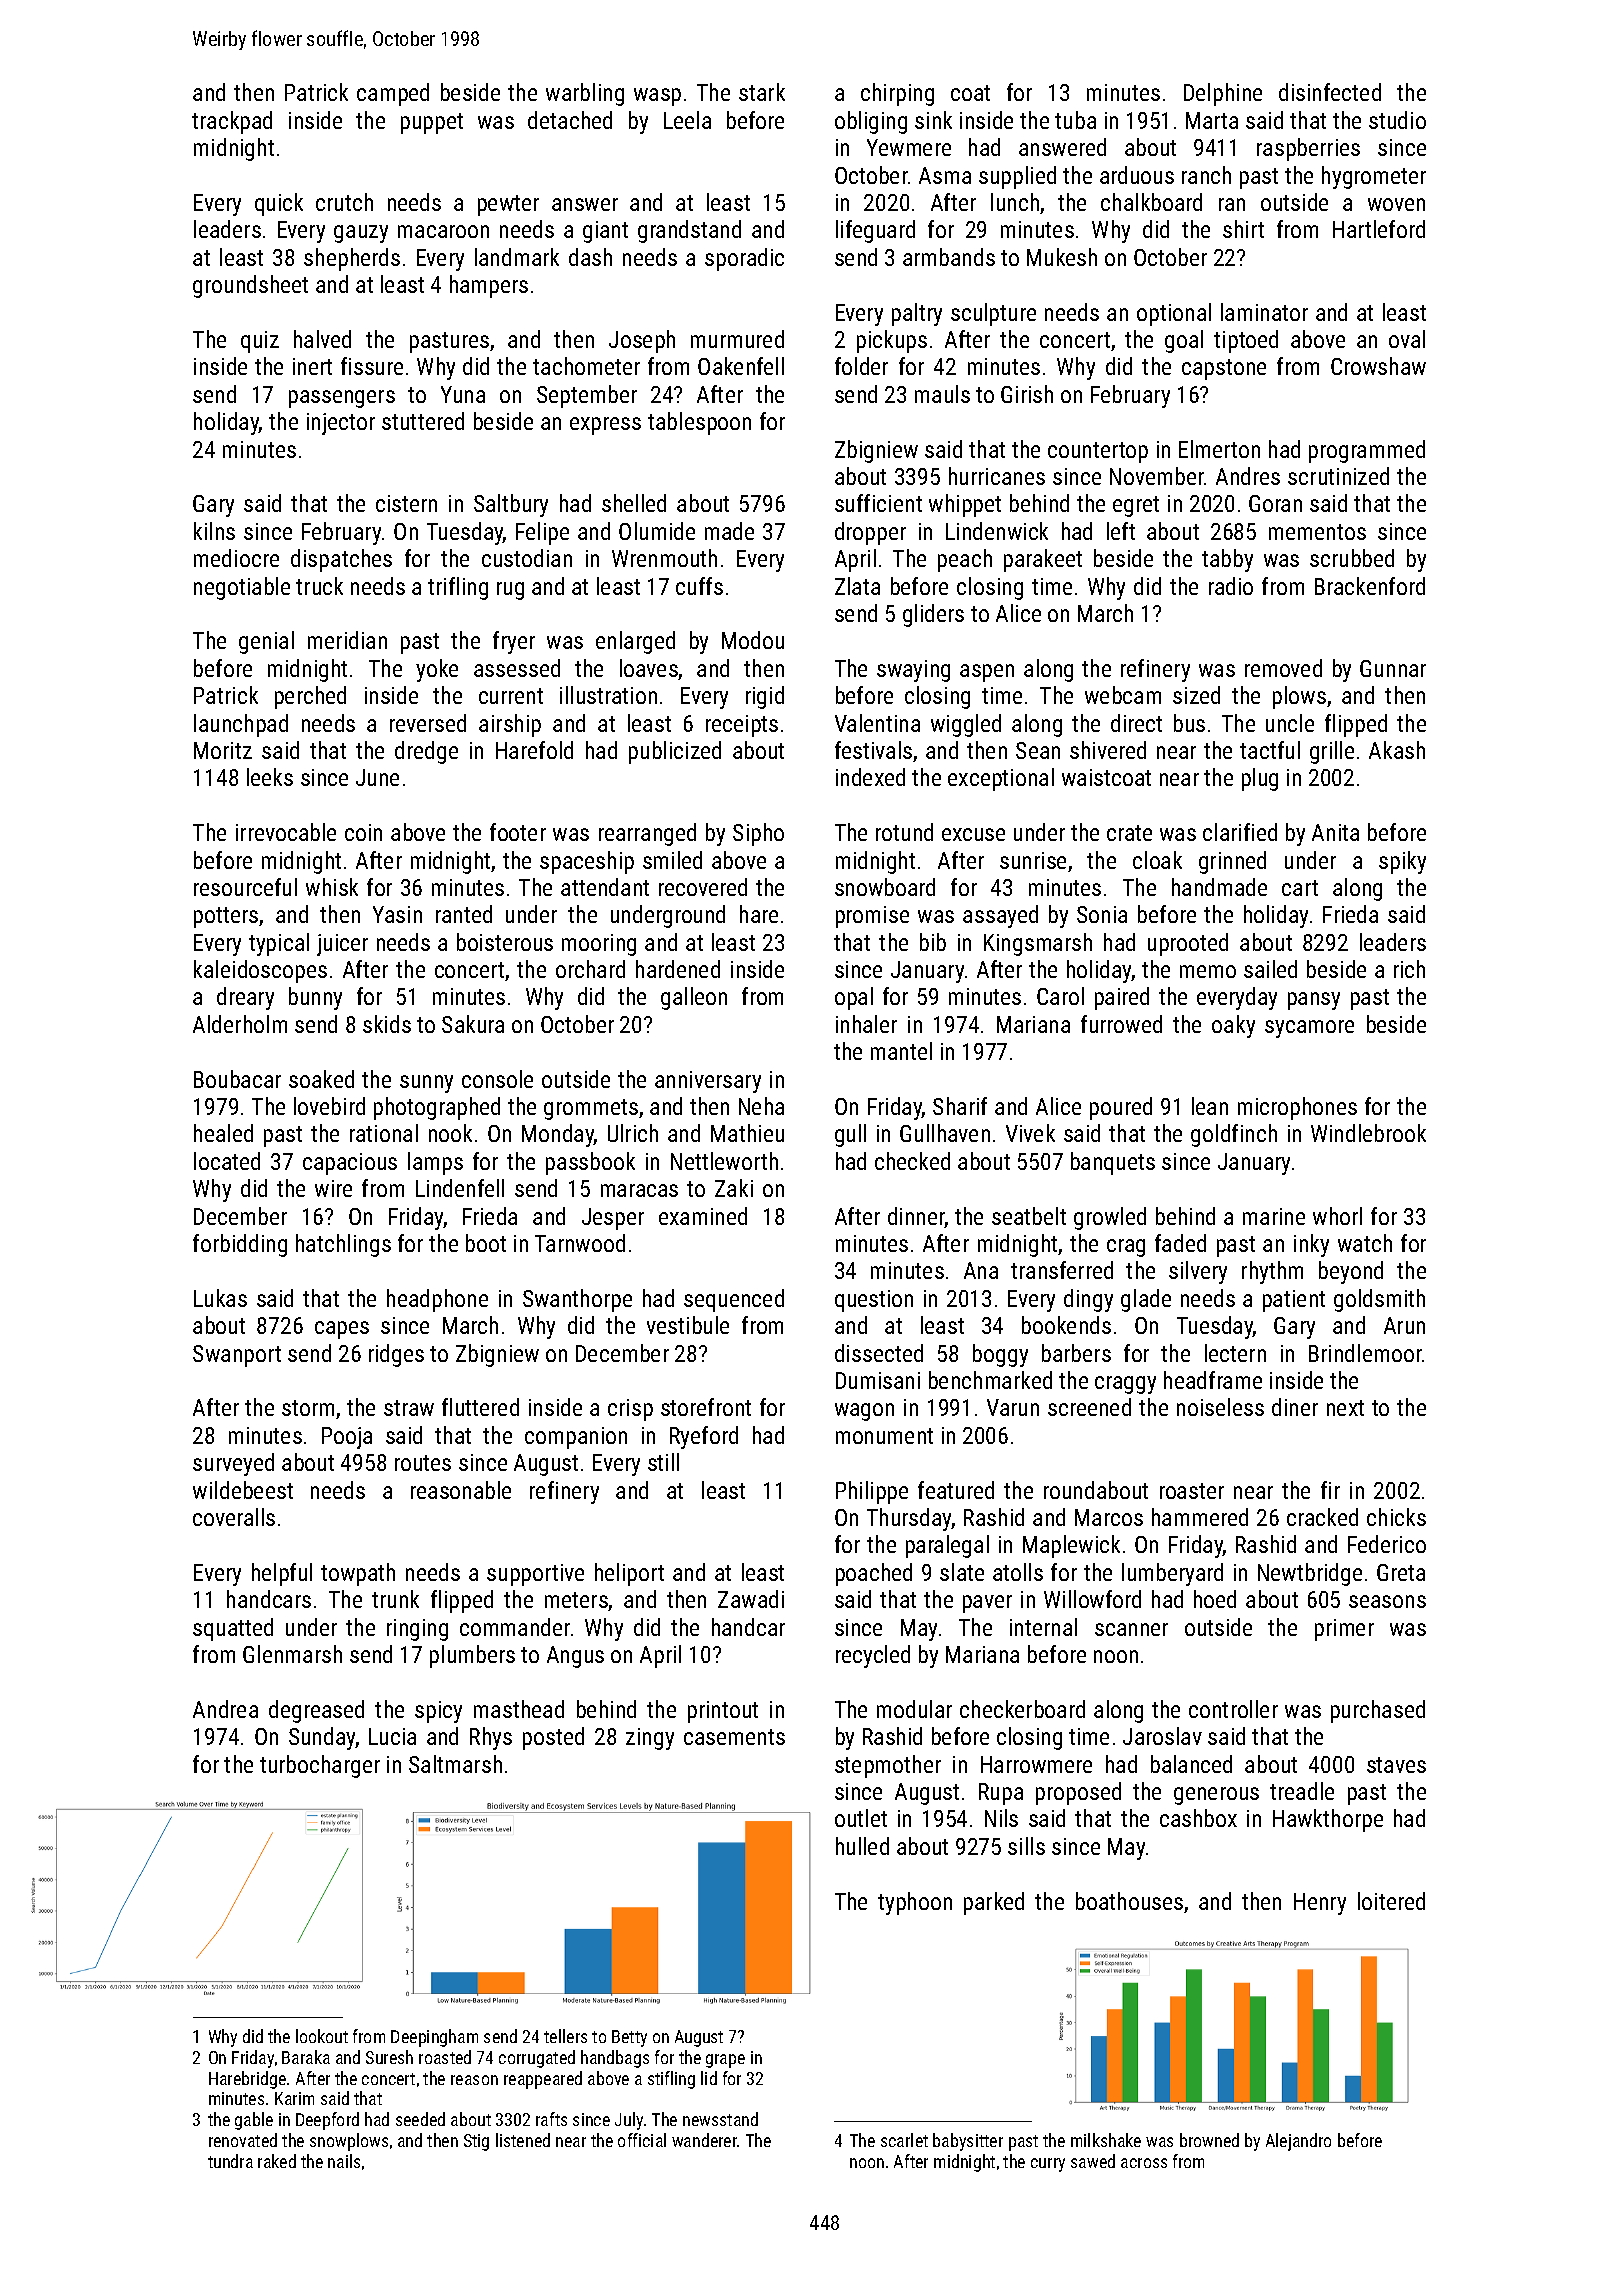 The image size is (1620, 2292). Describe the element at coordinates (1344, 1630) in the image. I see `primer` at that location.
